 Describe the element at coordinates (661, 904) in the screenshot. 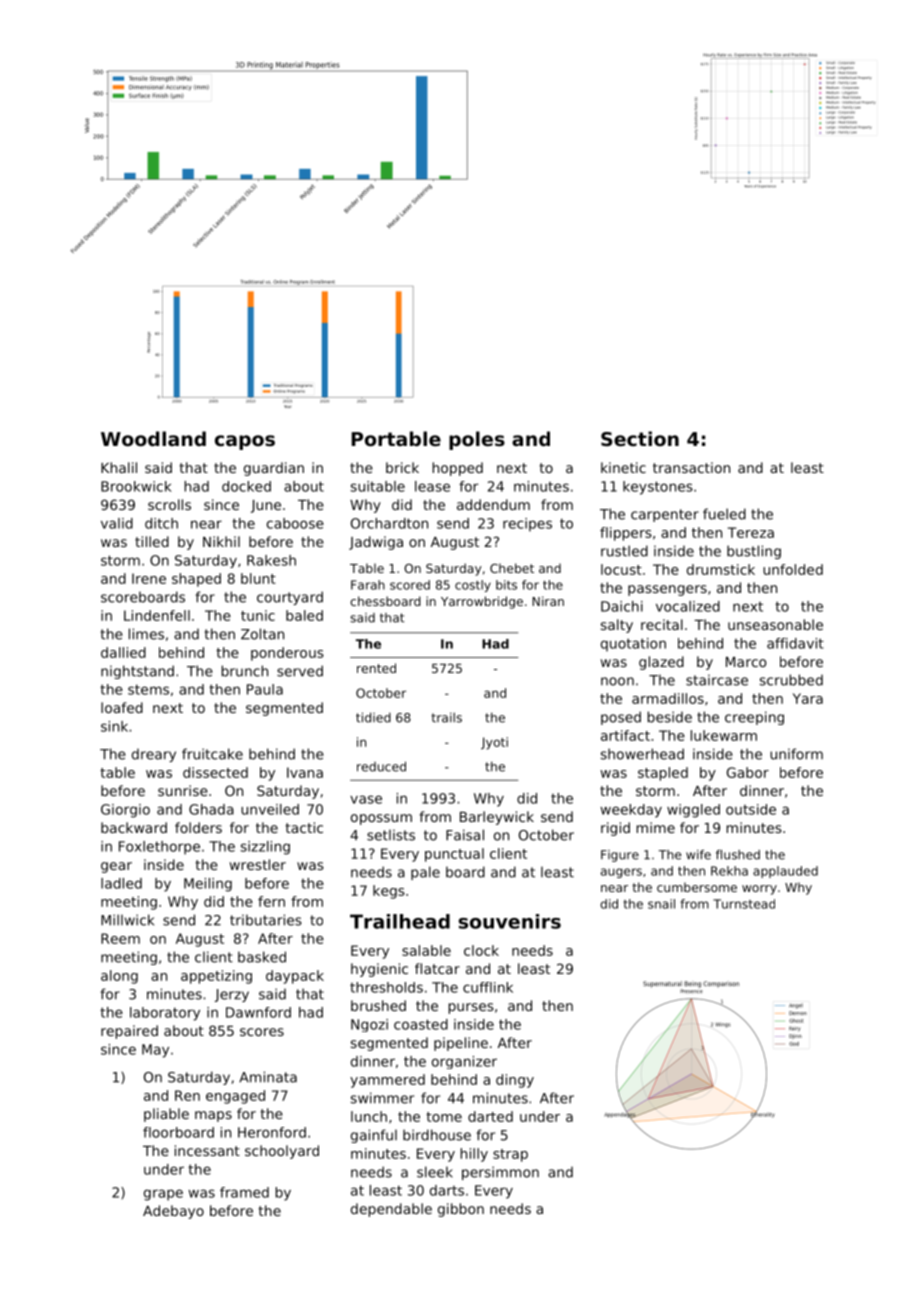

I see `snail` at that location.
